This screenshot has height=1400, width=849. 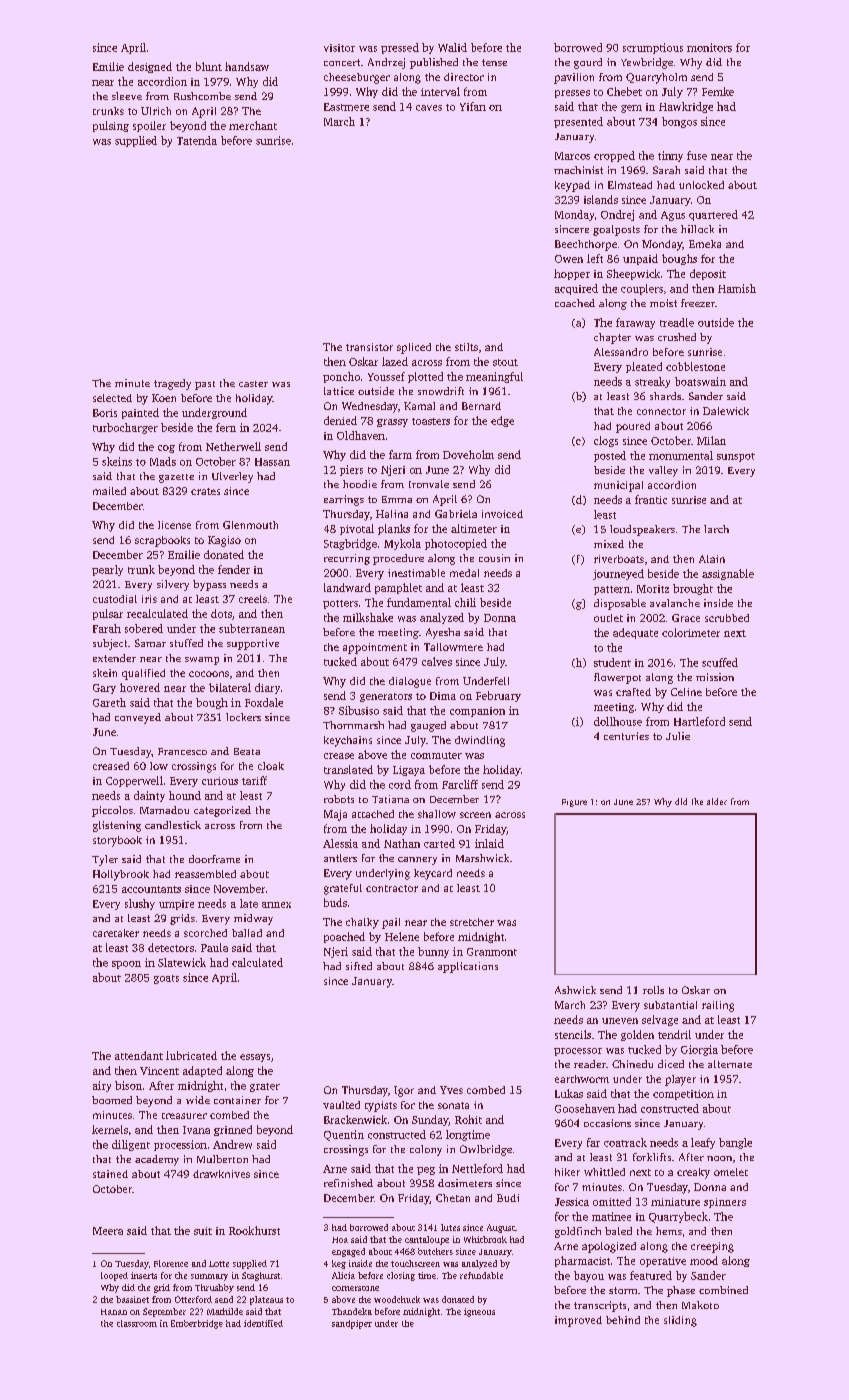 I want to click on alternate, so click(x=730, y=1064).
